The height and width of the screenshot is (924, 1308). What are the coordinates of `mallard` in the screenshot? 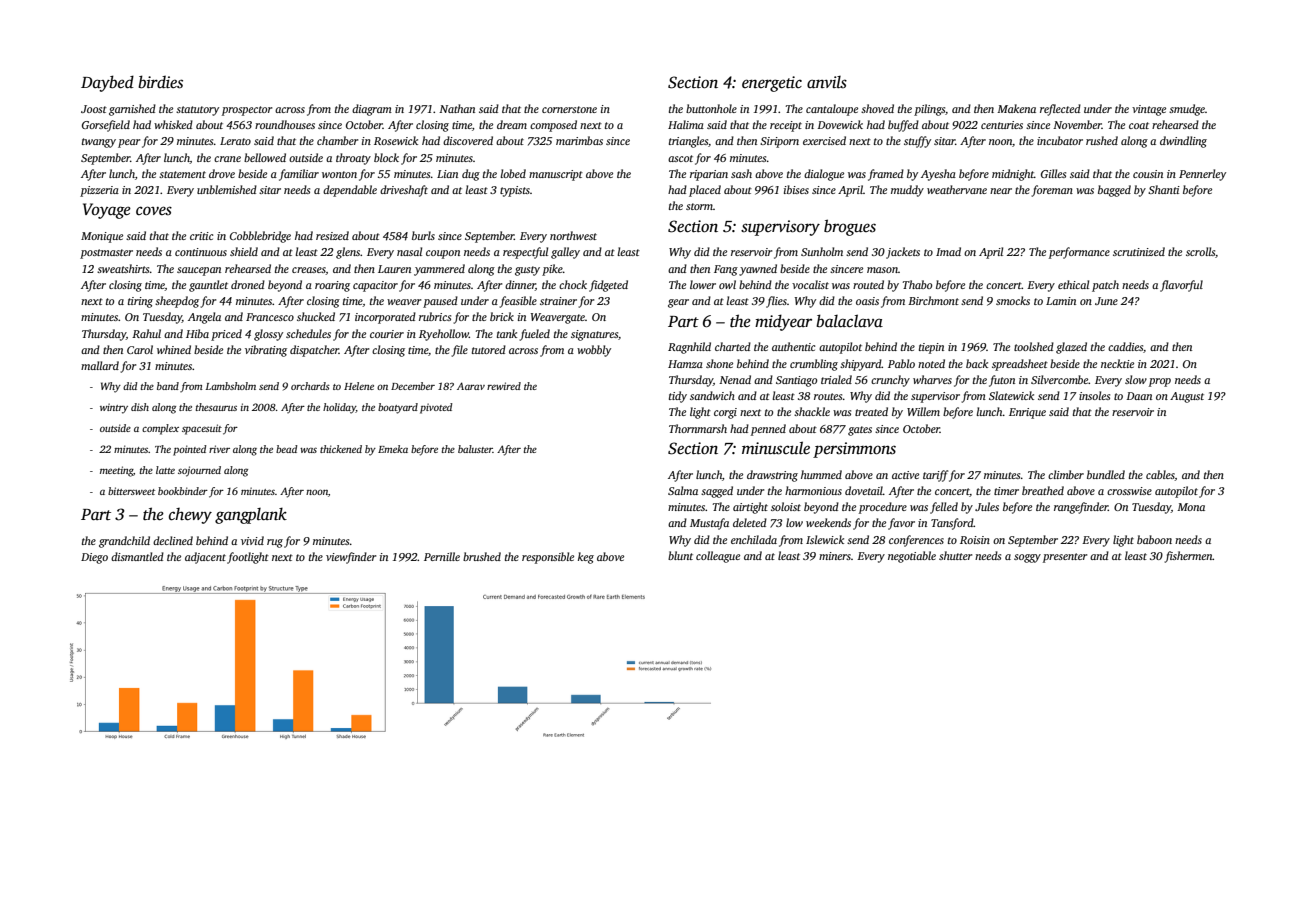 It's located at (100, 365).
